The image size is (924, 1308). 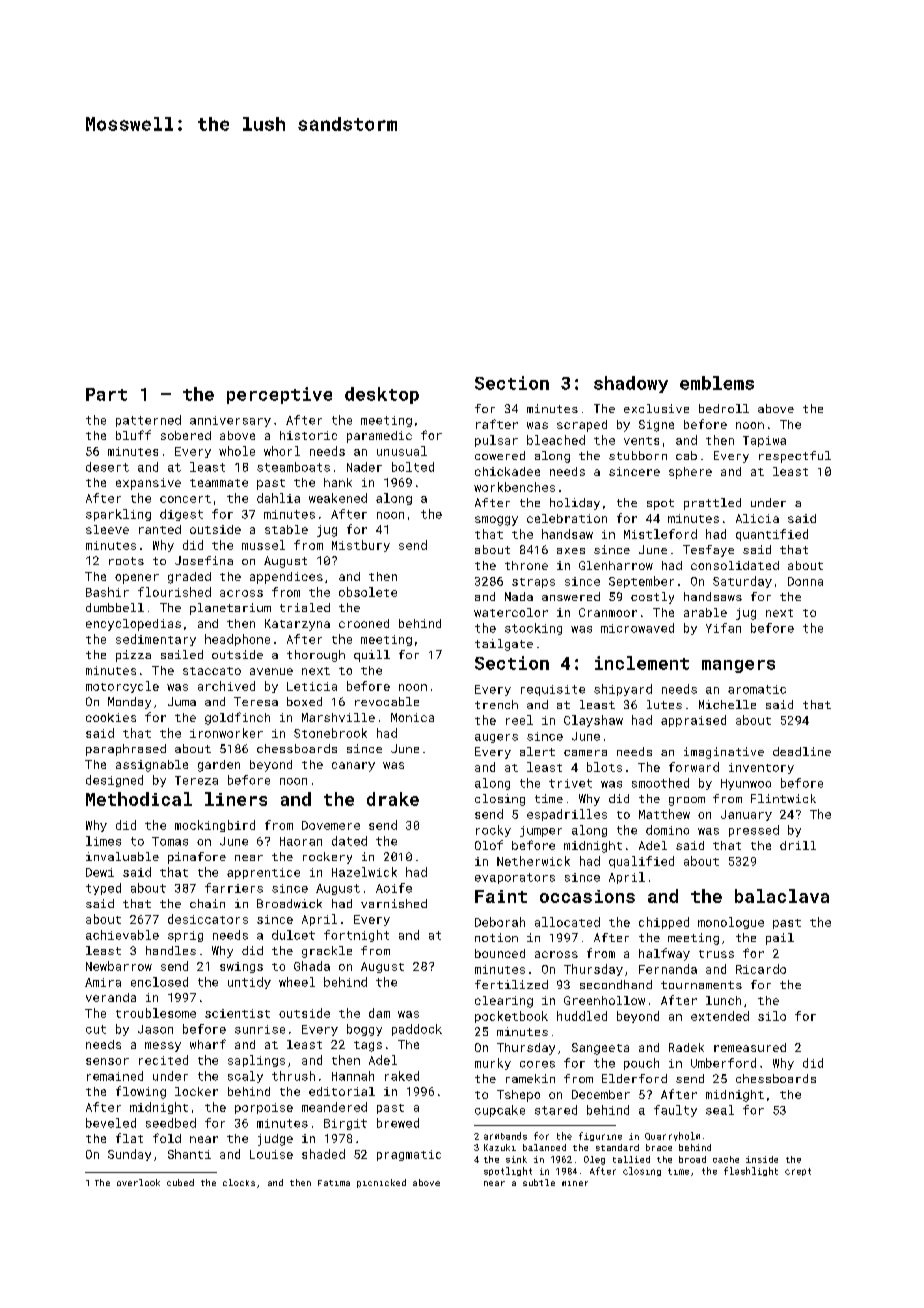 I want to click on desktop, so click(x=382, y=395).
